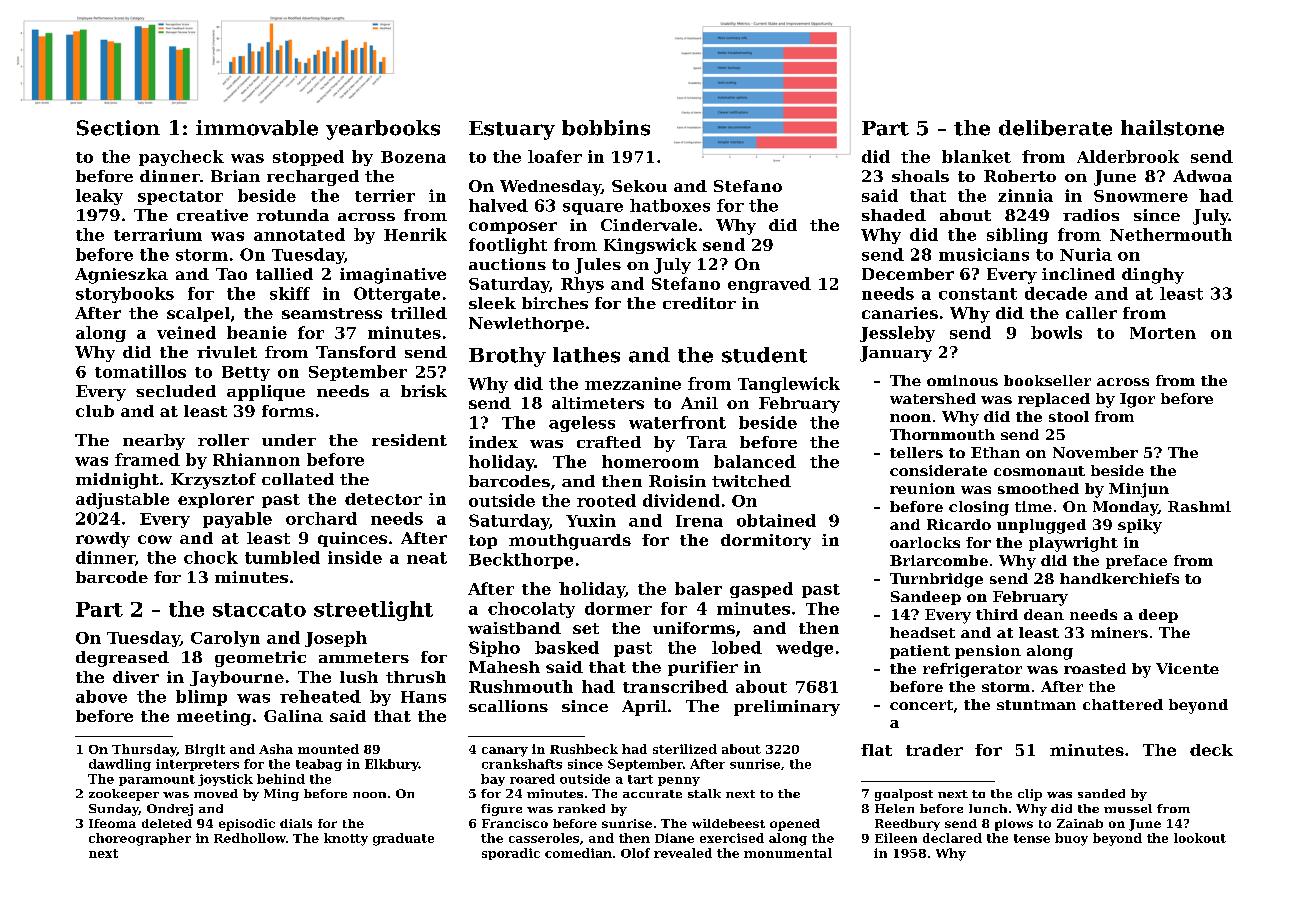 The image size is (1308, 924). What do you see at coordinates (336, 639) in the screenshot?
I see `Joseph` at bounding box center [336, 639].
